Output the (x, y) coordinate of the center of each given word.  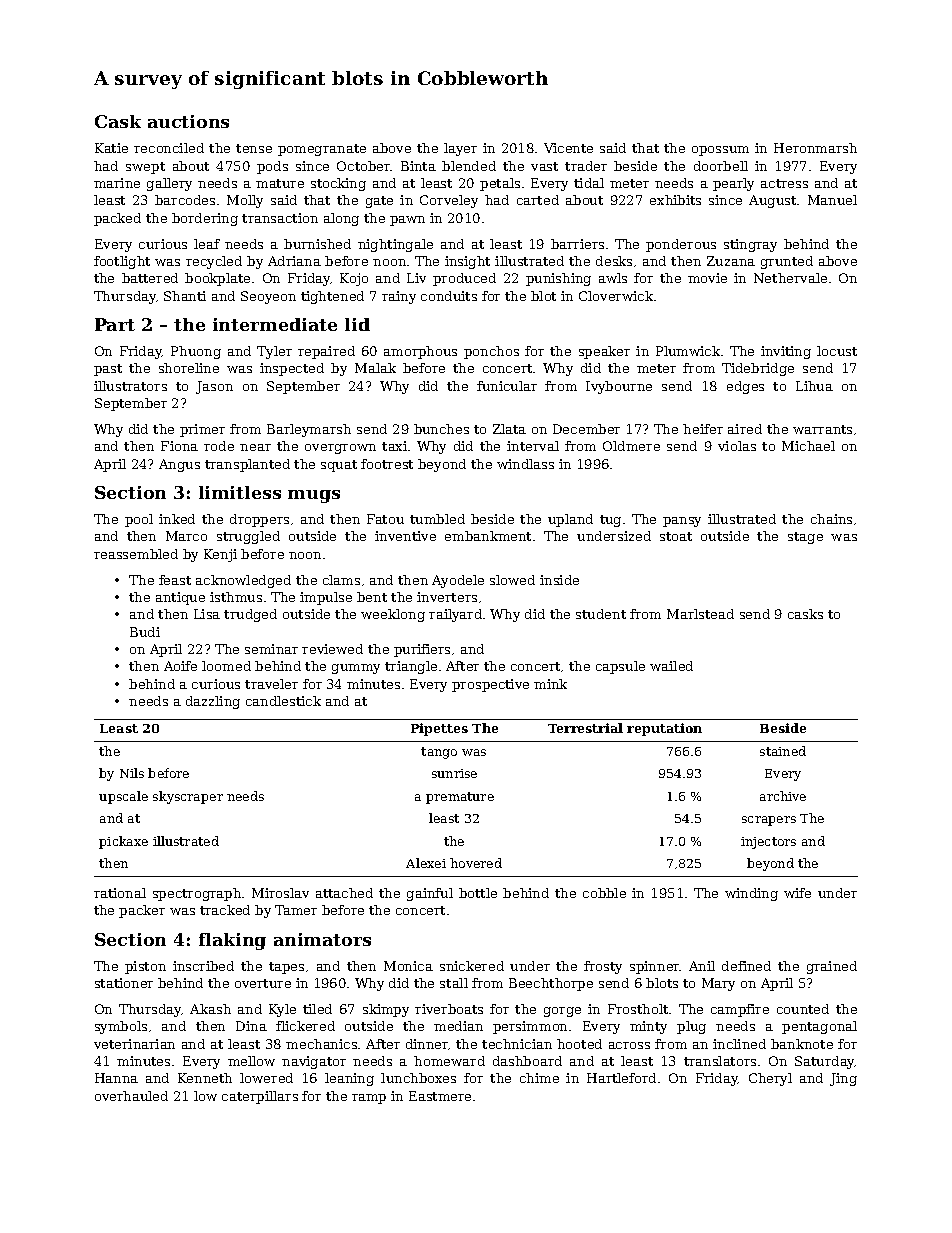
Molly (245, 201)
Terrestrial (585, 728)
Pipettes (439, 729)
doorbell (721, 166)
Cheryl (770, 1079)
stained (783, 751)
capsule (620, 667)
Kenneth (205, 1078)
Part (115, 324)
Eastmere (440, 1096)
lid (357, 324)
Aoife (180, 666)
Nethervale (790, 278)
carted (538, 200)
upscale (123, 797)
